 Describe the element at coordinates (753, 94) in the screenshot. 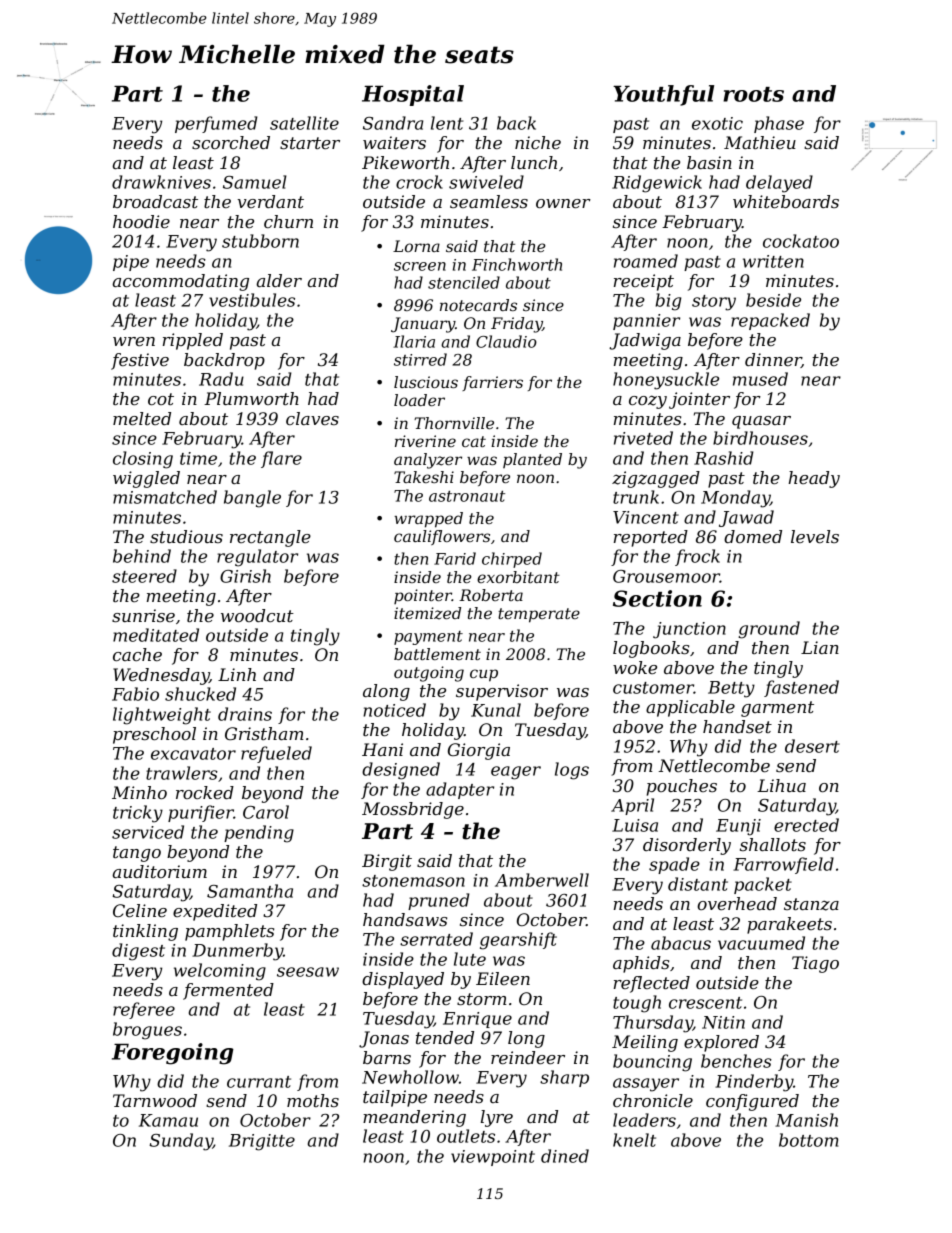

I see `roots` at that location.
